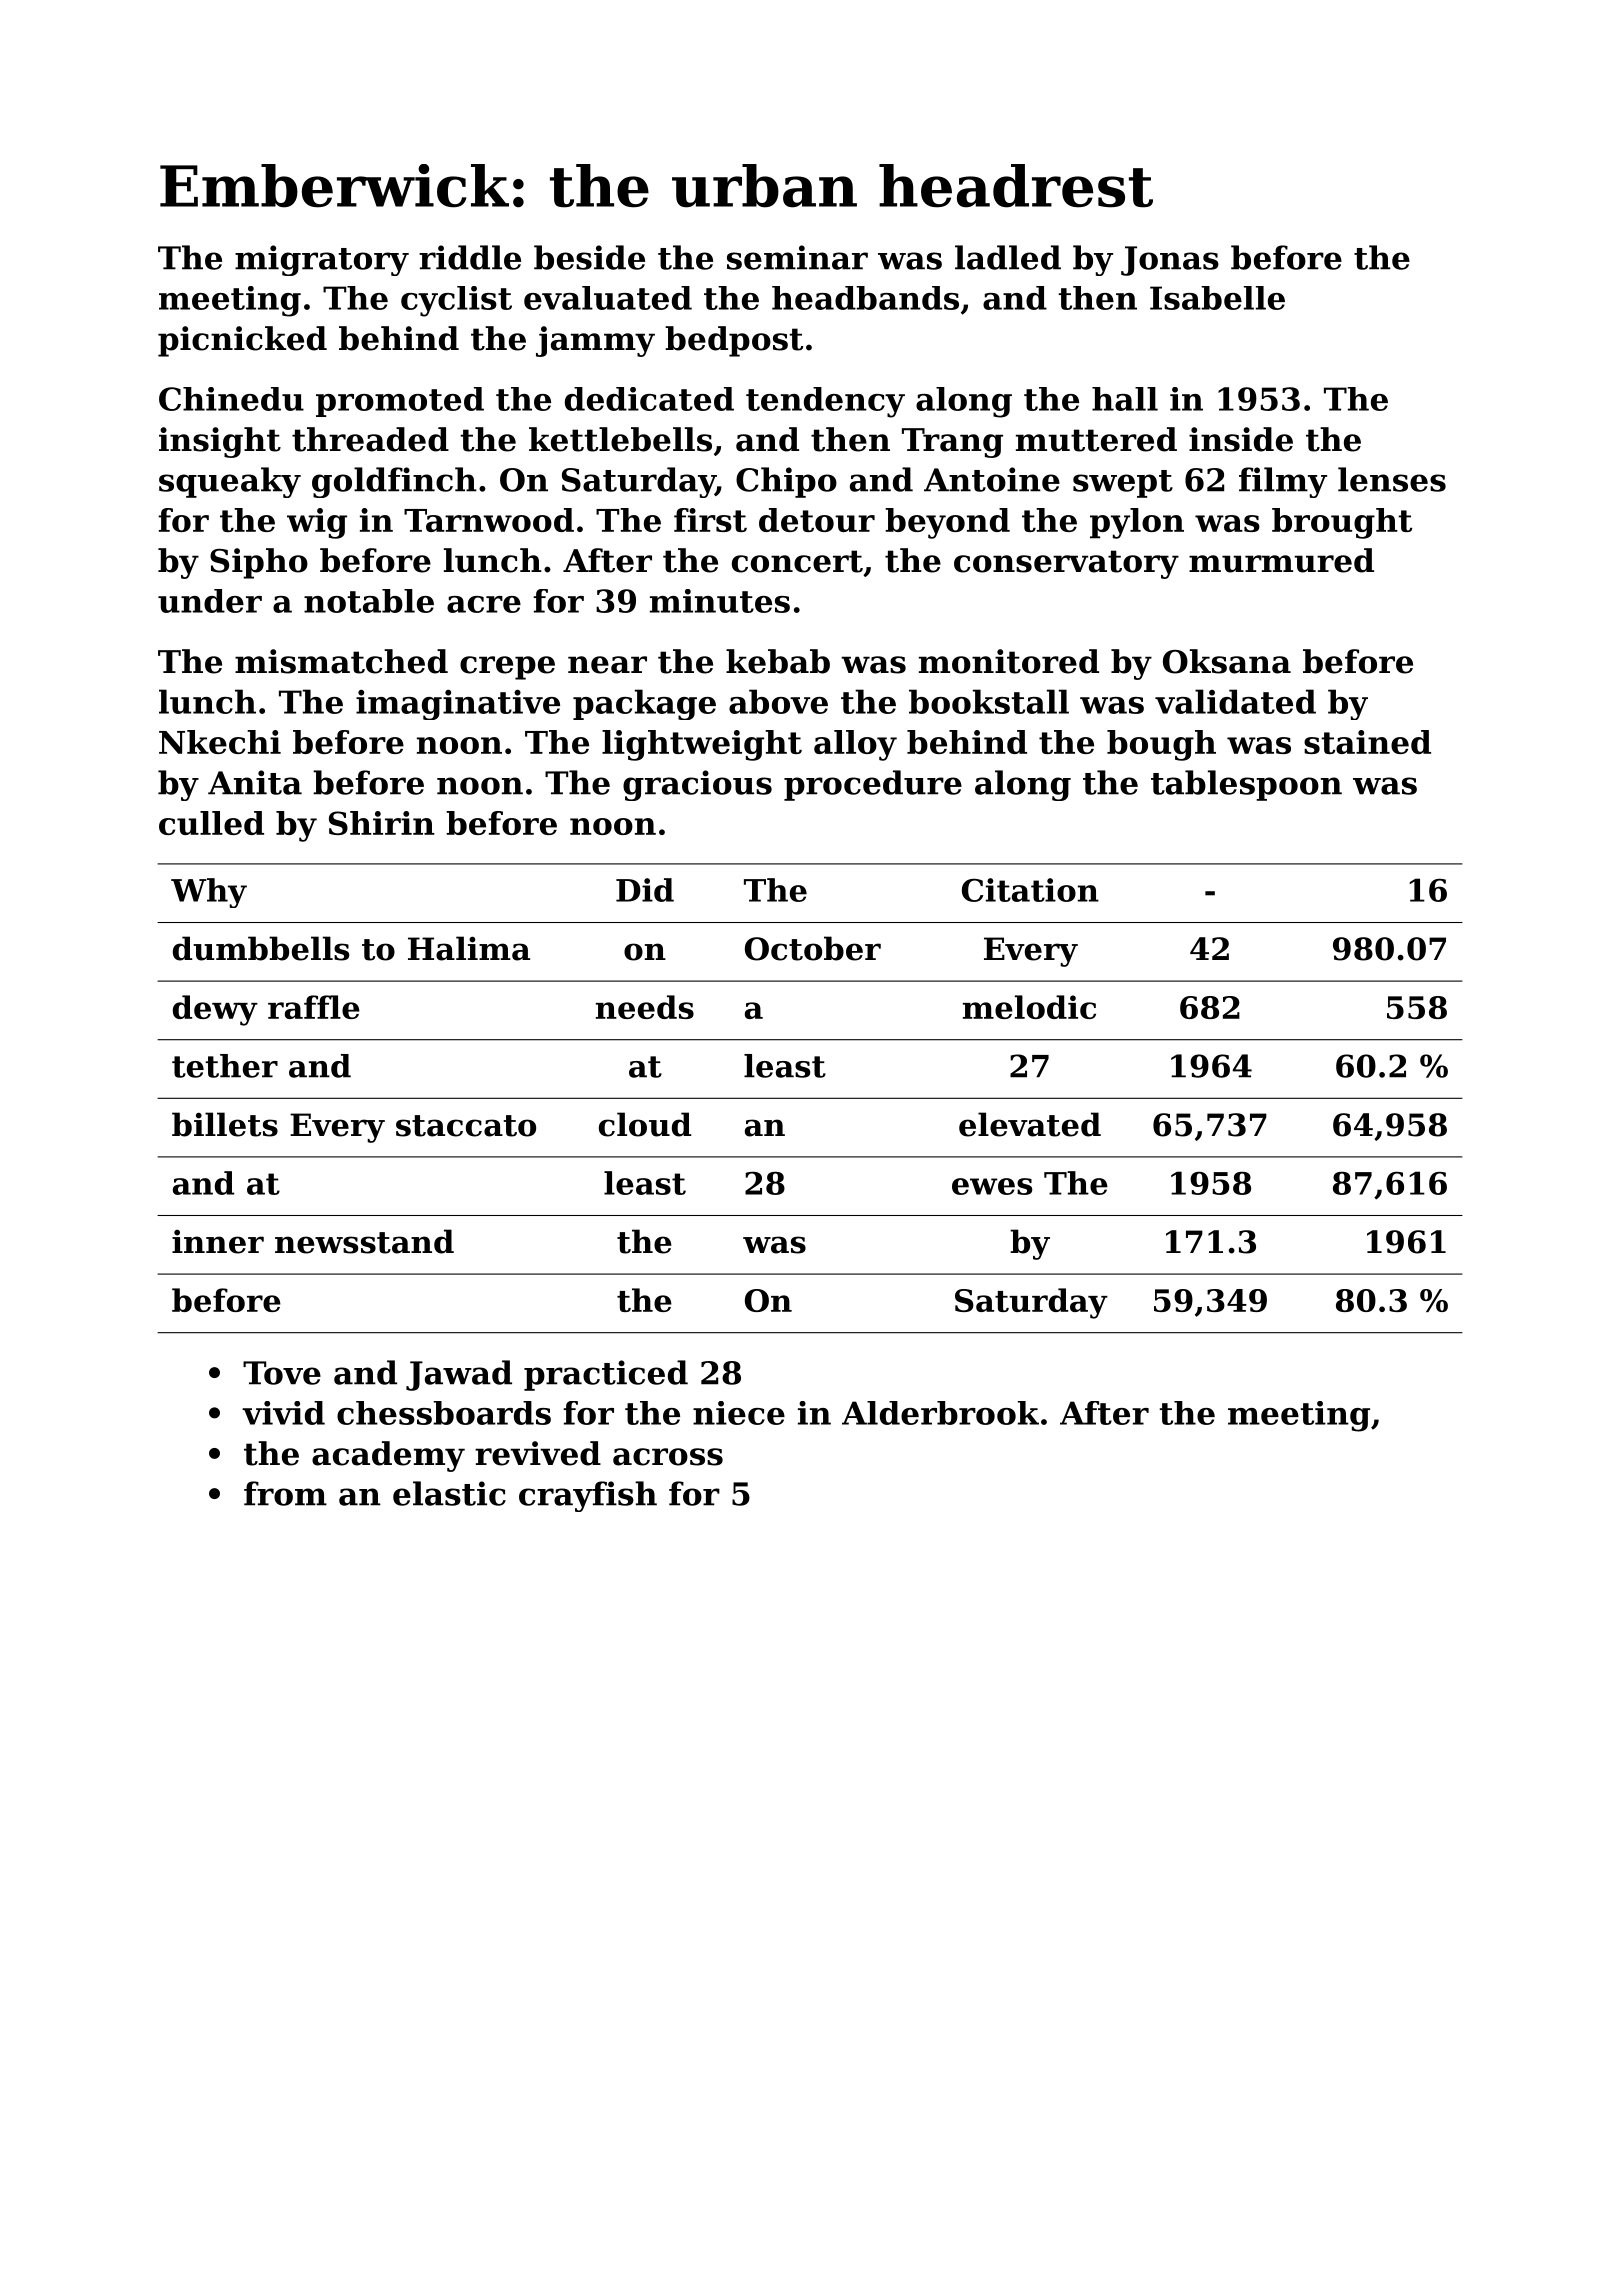  Describe the element at coordinates (1009, 661) in the screenshot. I see `monitored` at that location.
